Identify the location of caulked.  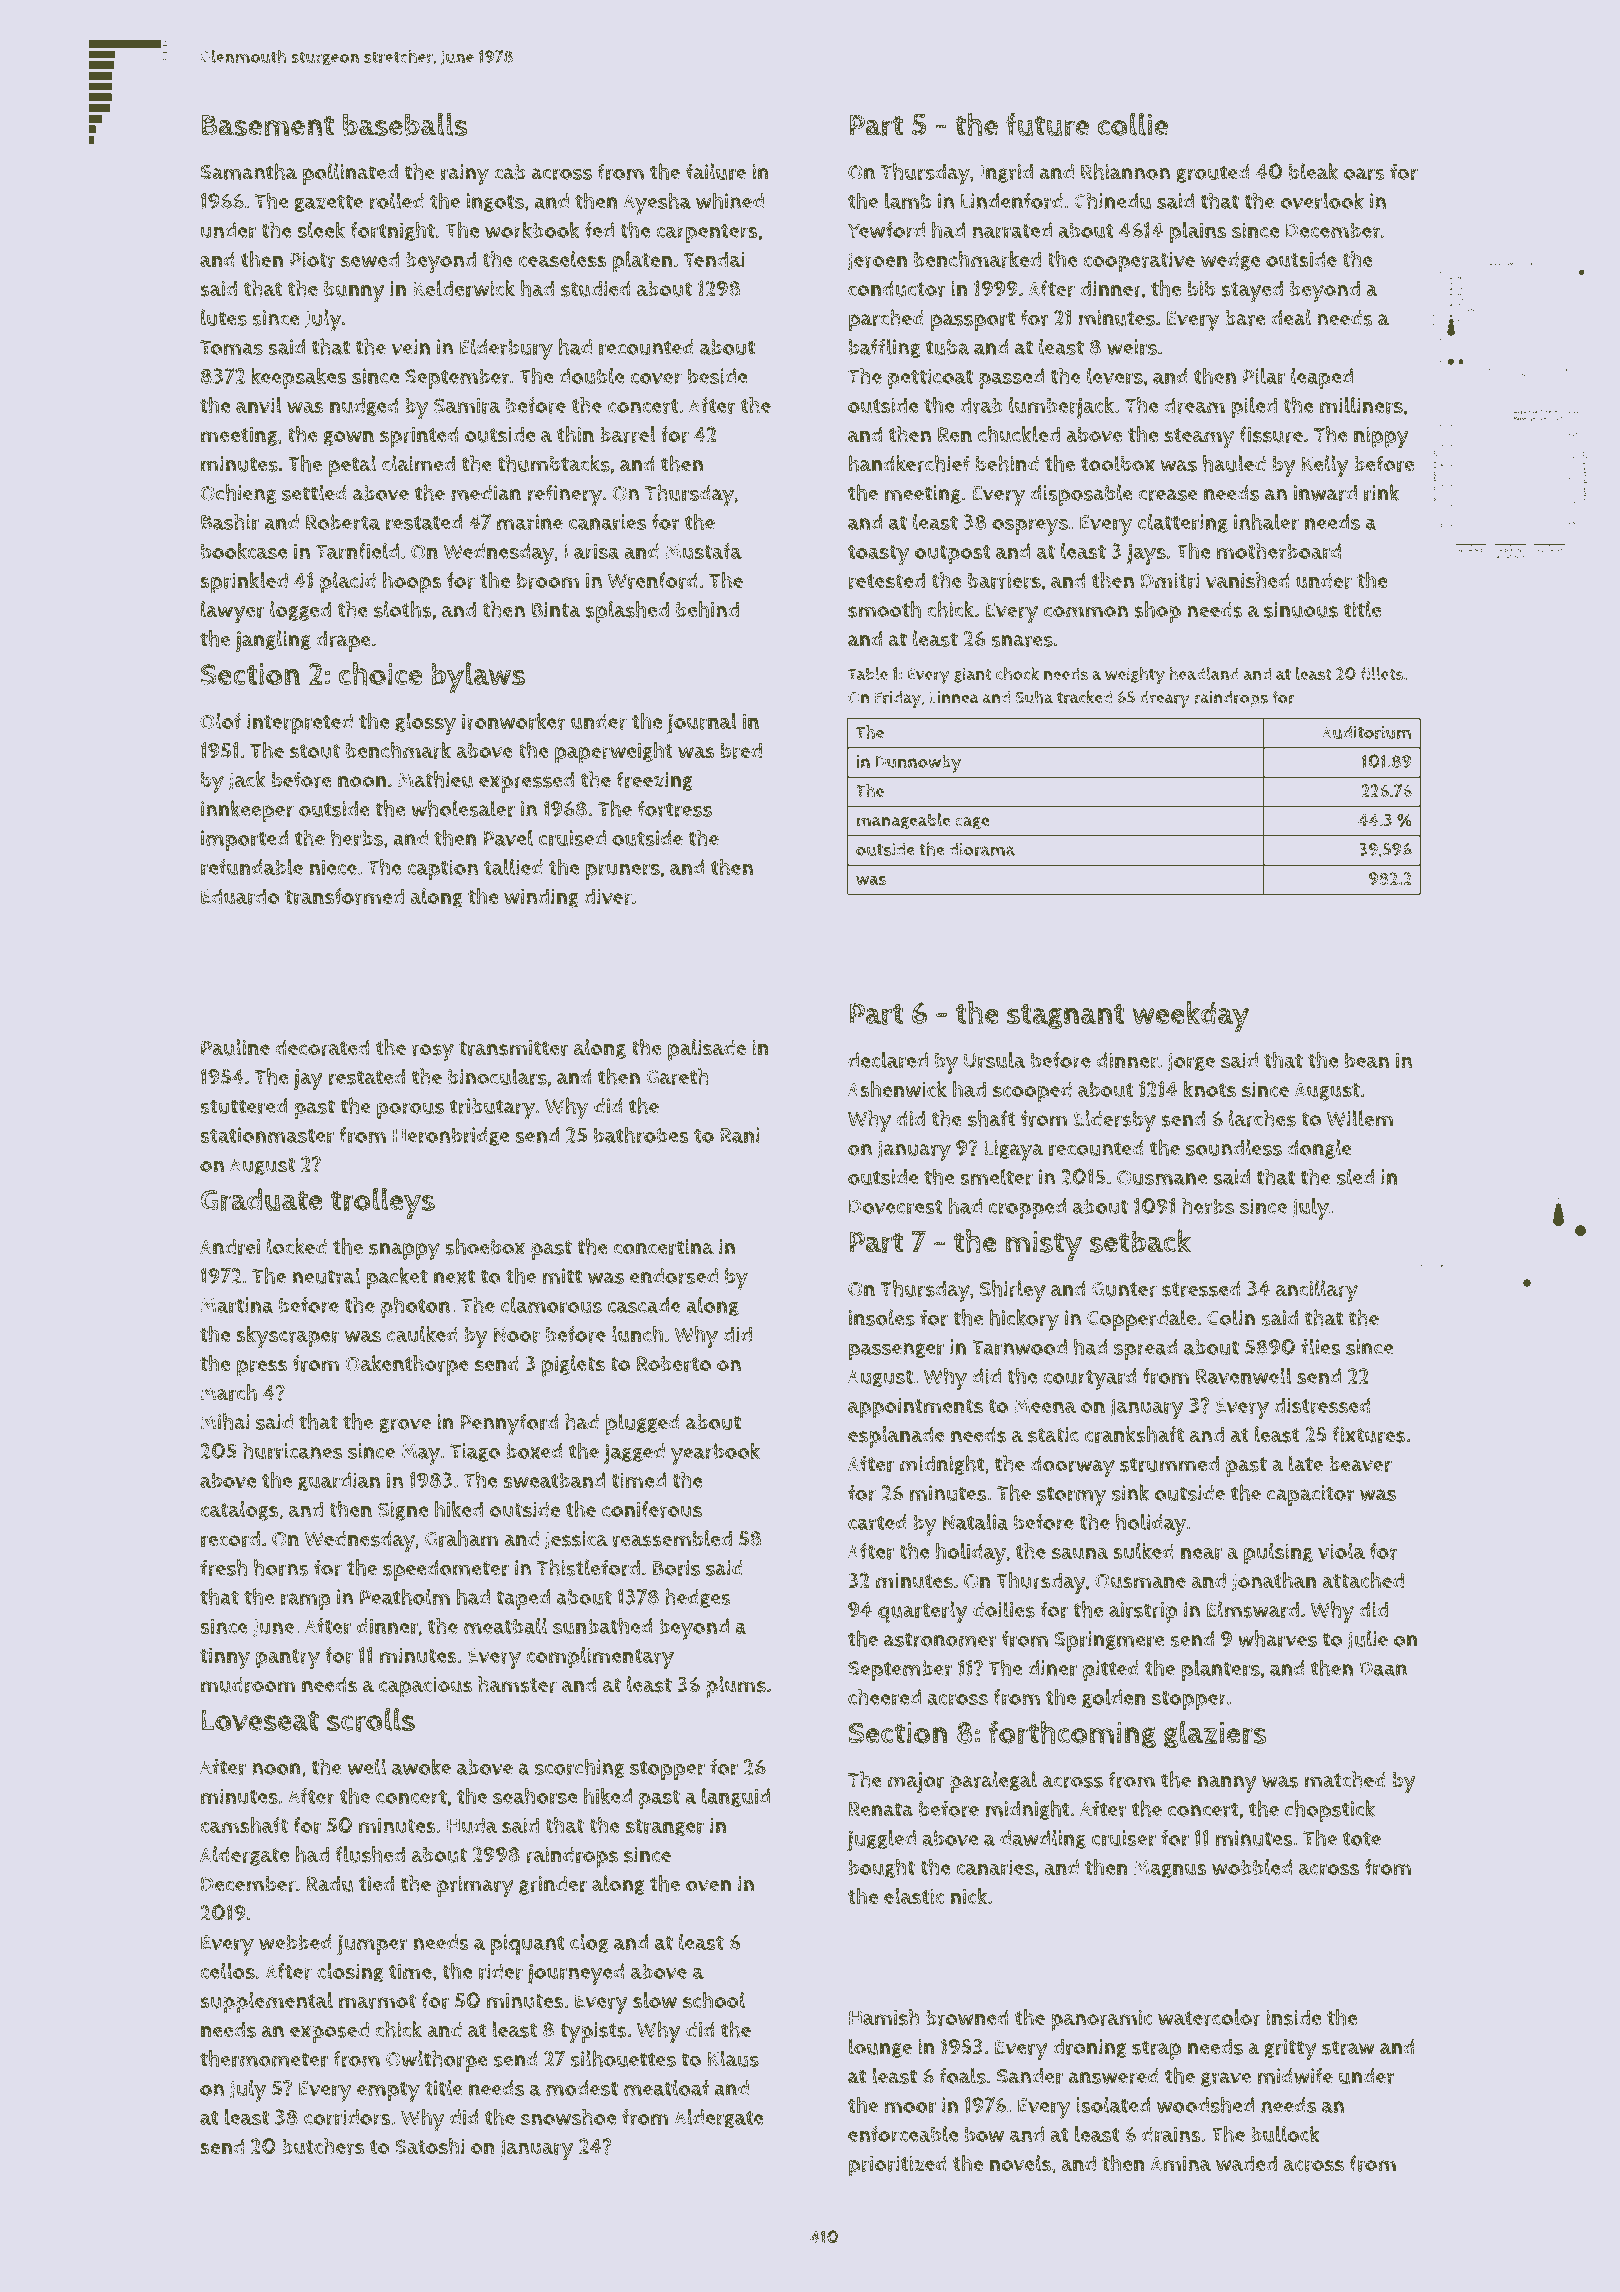
(422, 1334).
